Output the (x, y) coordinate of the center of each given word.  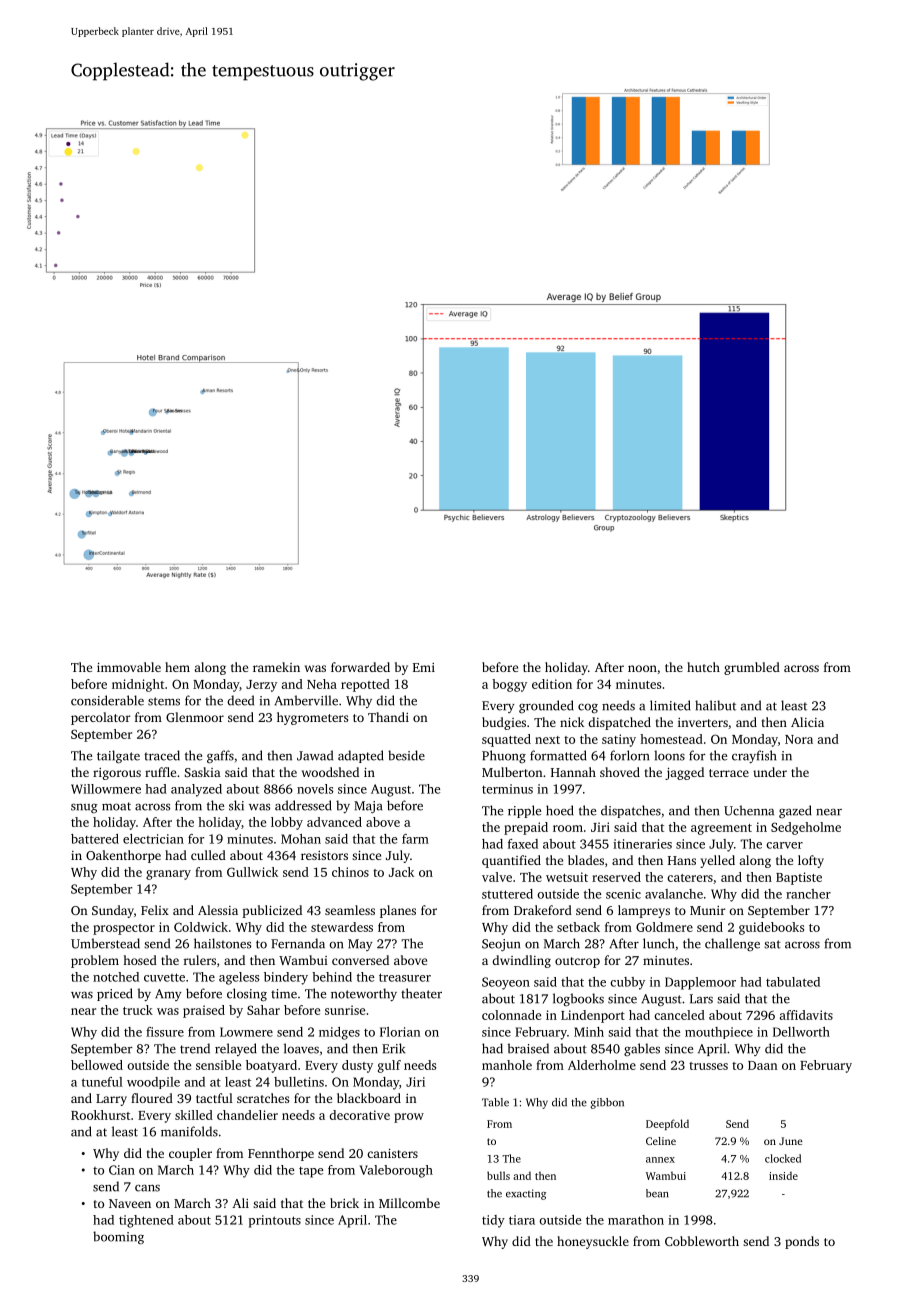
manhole (507, 1065)
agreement (721, 829)
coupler (190, 1154)
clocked (783, 1158)
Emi (424, 667)
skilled (194, 1115)
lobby (287, 823)
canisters (392, 1153)
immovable (129, 667)
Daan (762, 1065)
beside (406, 755)
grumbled (752, 668)
